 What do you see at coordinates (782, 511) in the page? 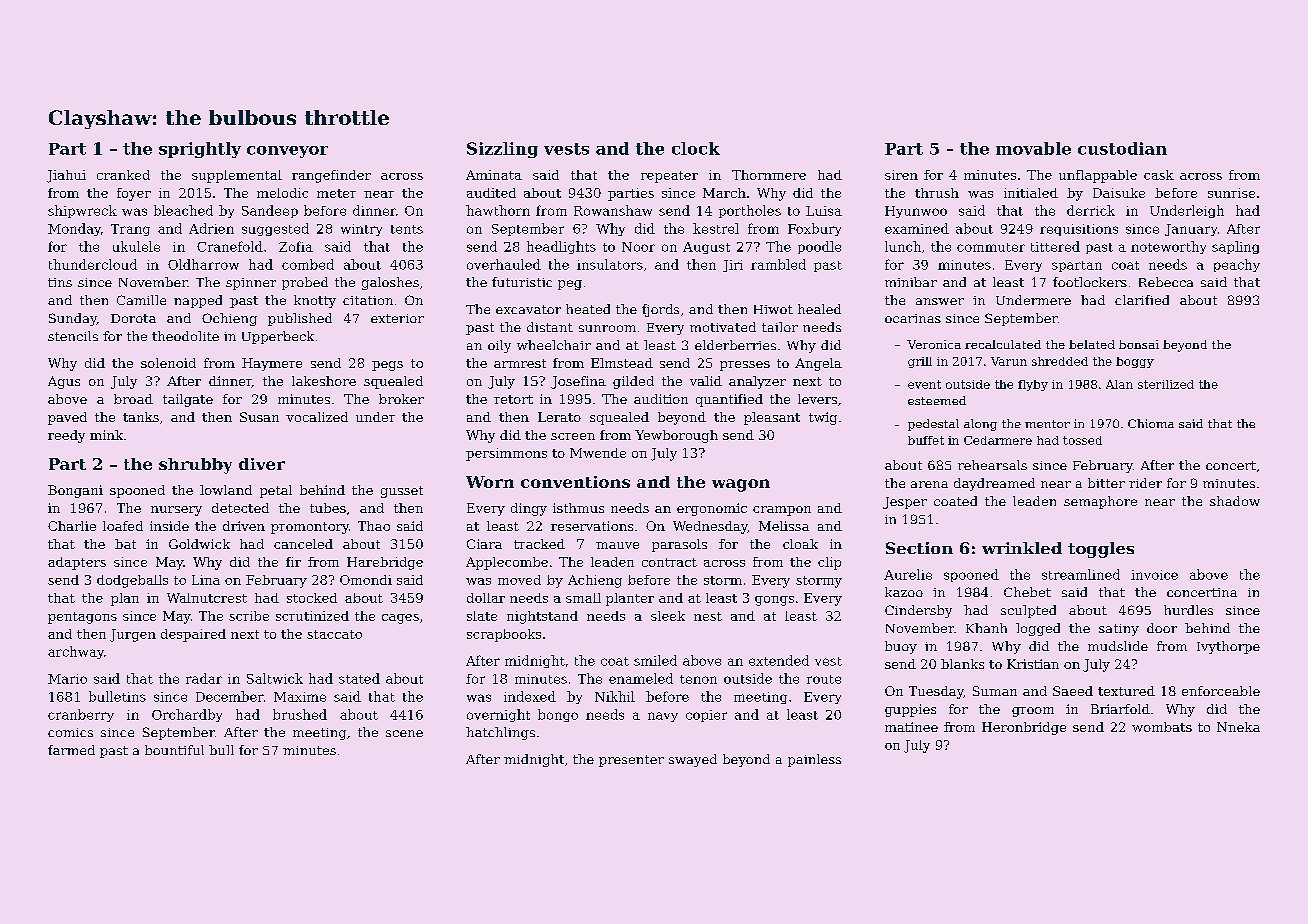
I see `crampon` at bounding box center [782, 511].
